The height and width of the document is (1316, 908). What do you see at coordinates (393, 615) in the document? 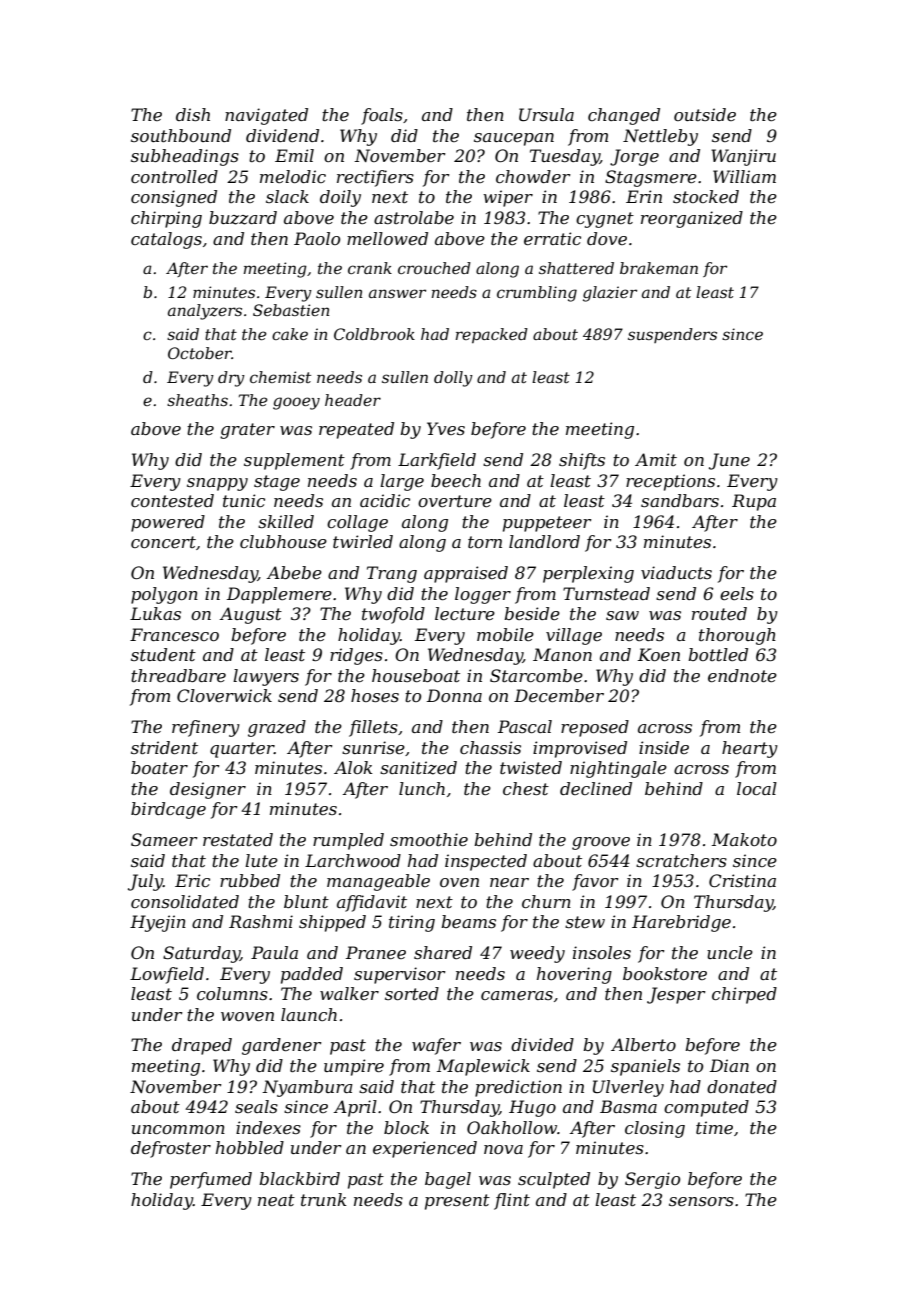
I see `twofold` at bounding box center [393, 615].
